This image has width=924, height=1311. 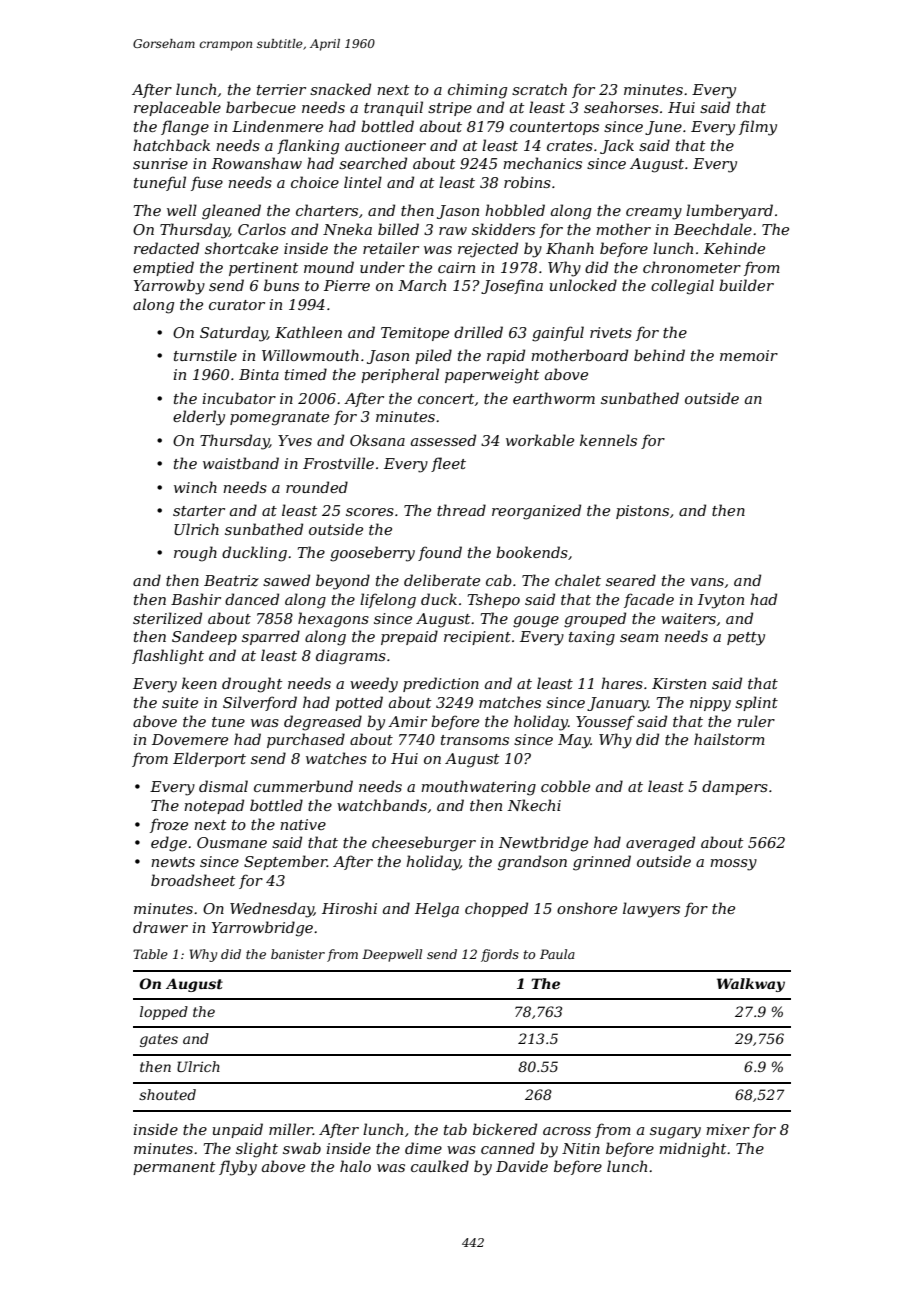 What do you see at coordinates (238, 1168) in the image?
I see `flyby` at bounding box center [238, 1168].
